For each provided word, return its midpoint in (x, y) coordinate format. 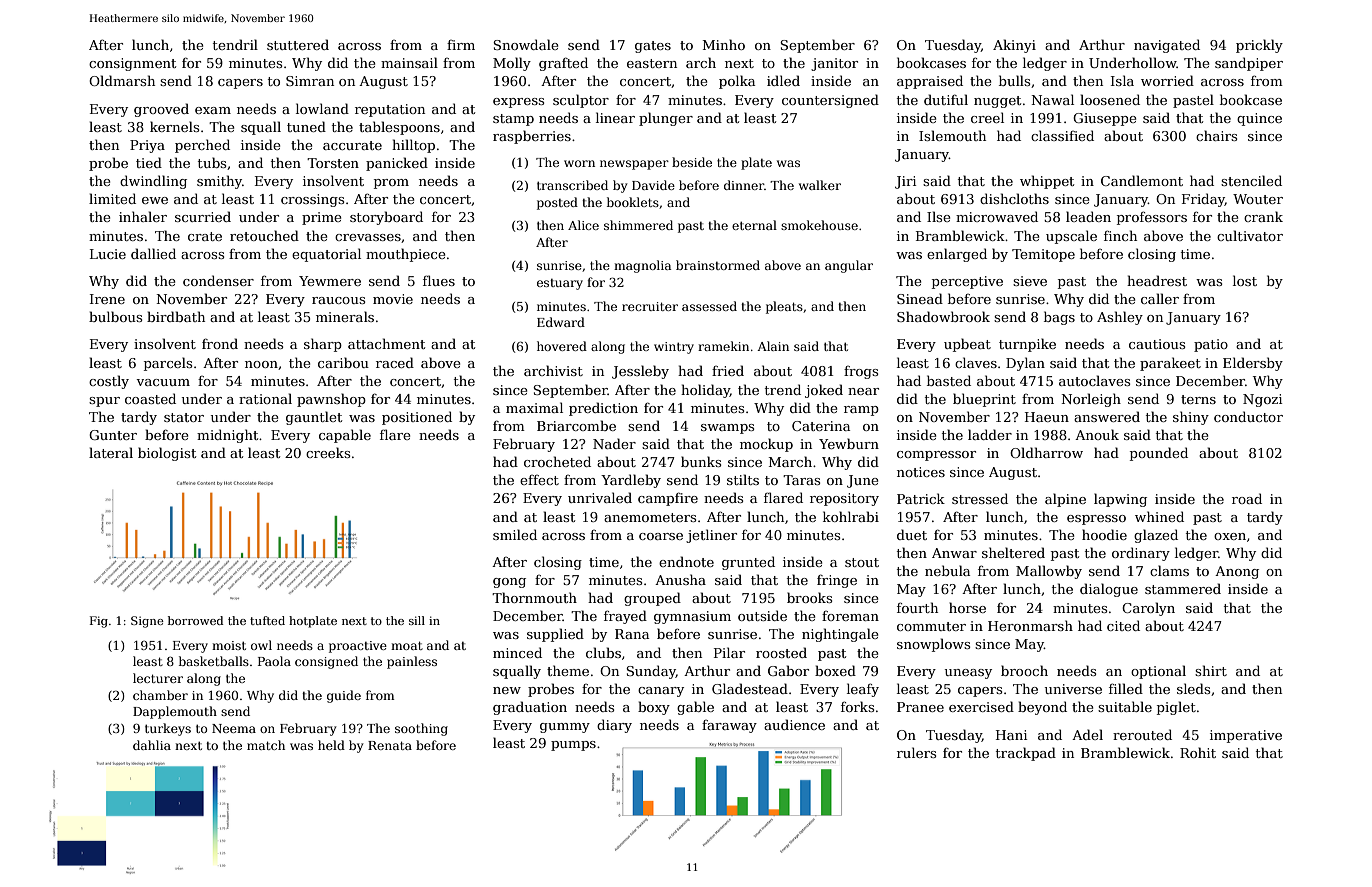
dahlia (152, 745)
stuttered (298, 44)
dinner (744, 185)
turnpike (1027, 345)
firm (461, 45)
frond (220, 343)
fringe (837, 581)
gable (695, 708)
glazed (1156, 536)
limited (112, 198)
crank (1263, 216)
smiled (515, 534)
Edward (561, 322)
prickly (1259, 46)
